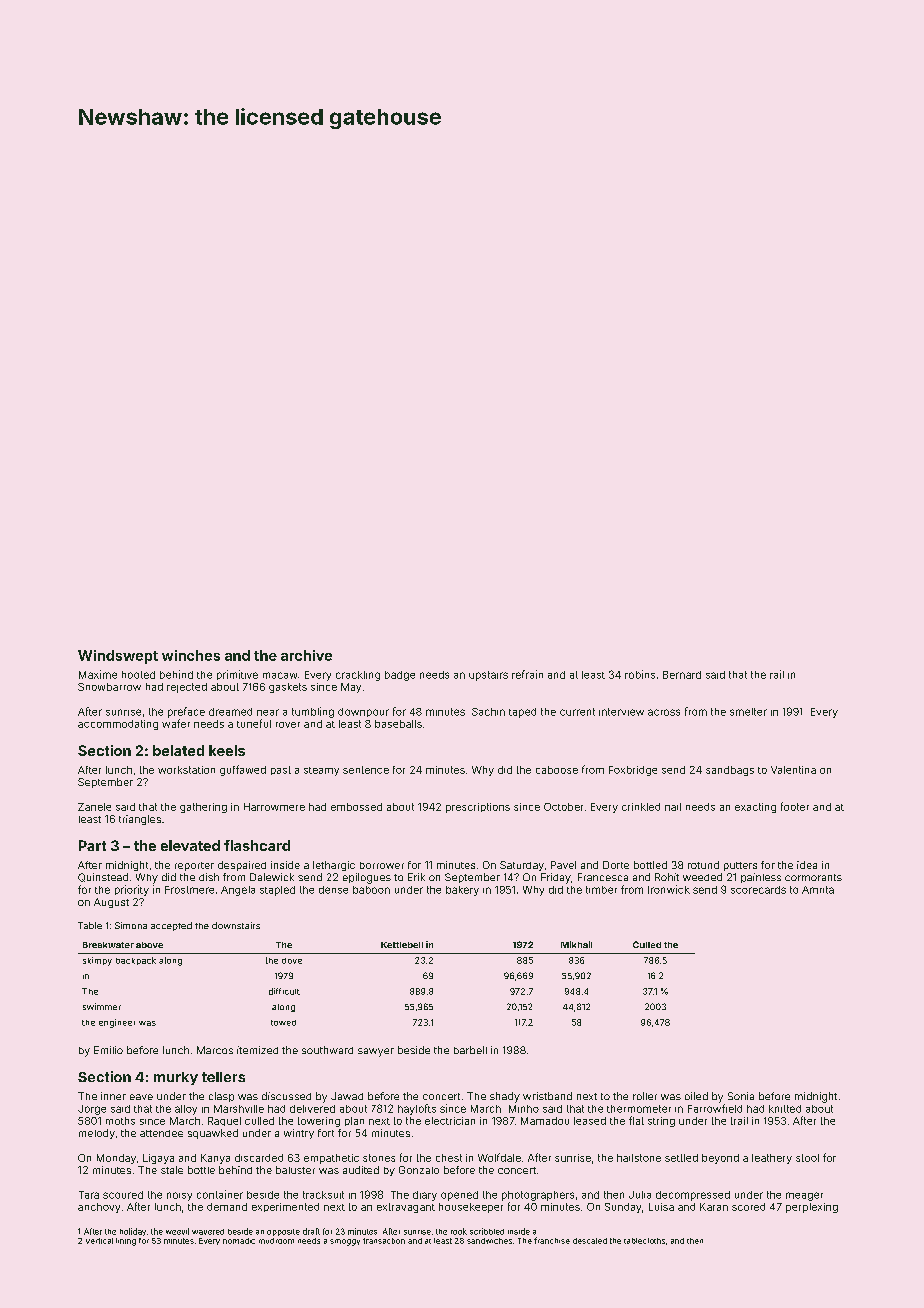 The width and height of the page is (924, 1308). Describe the element at coordinates (123, 1195) in the page. I see `scoured` at that location.
